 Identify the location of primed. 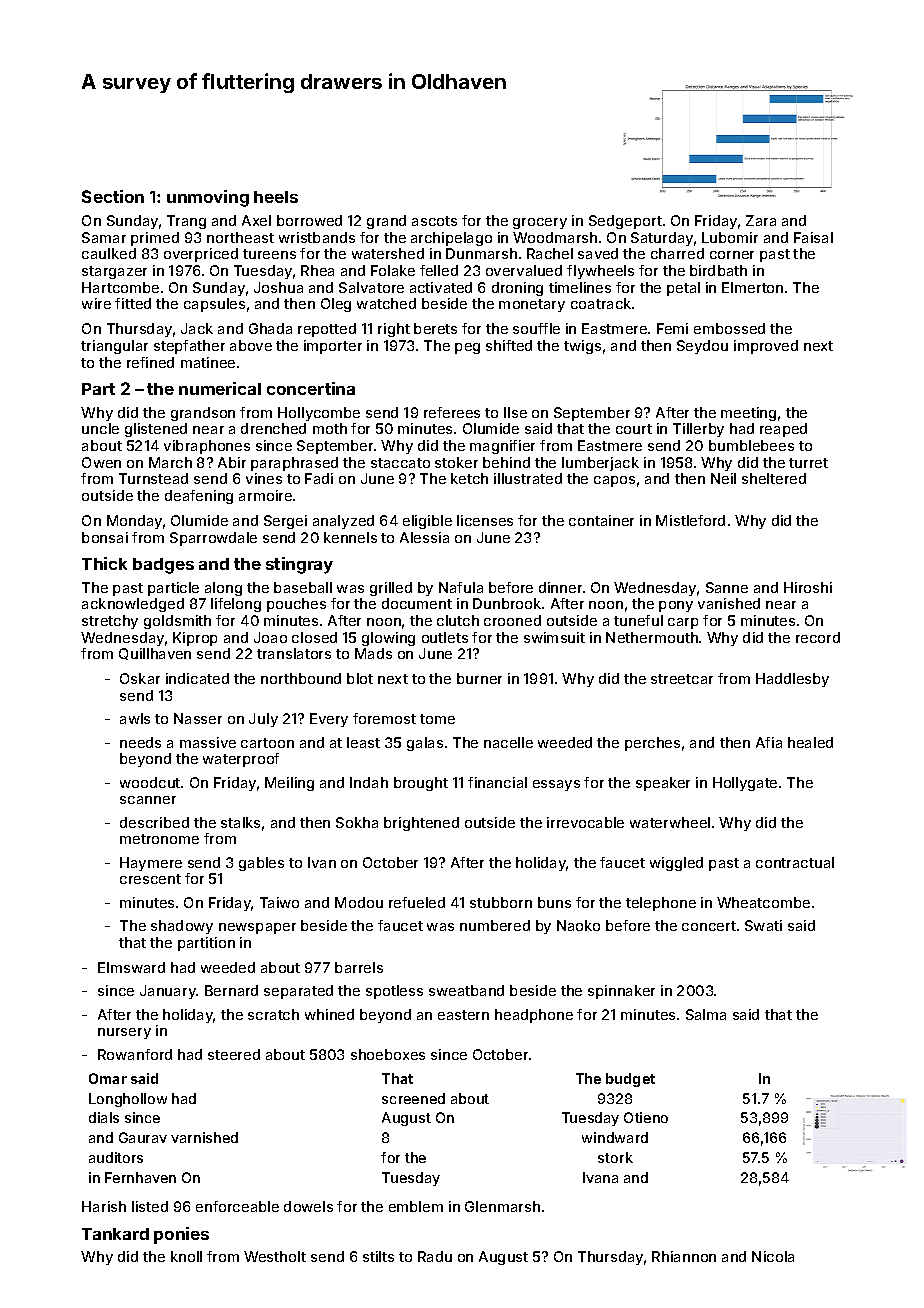
(155, 239).
